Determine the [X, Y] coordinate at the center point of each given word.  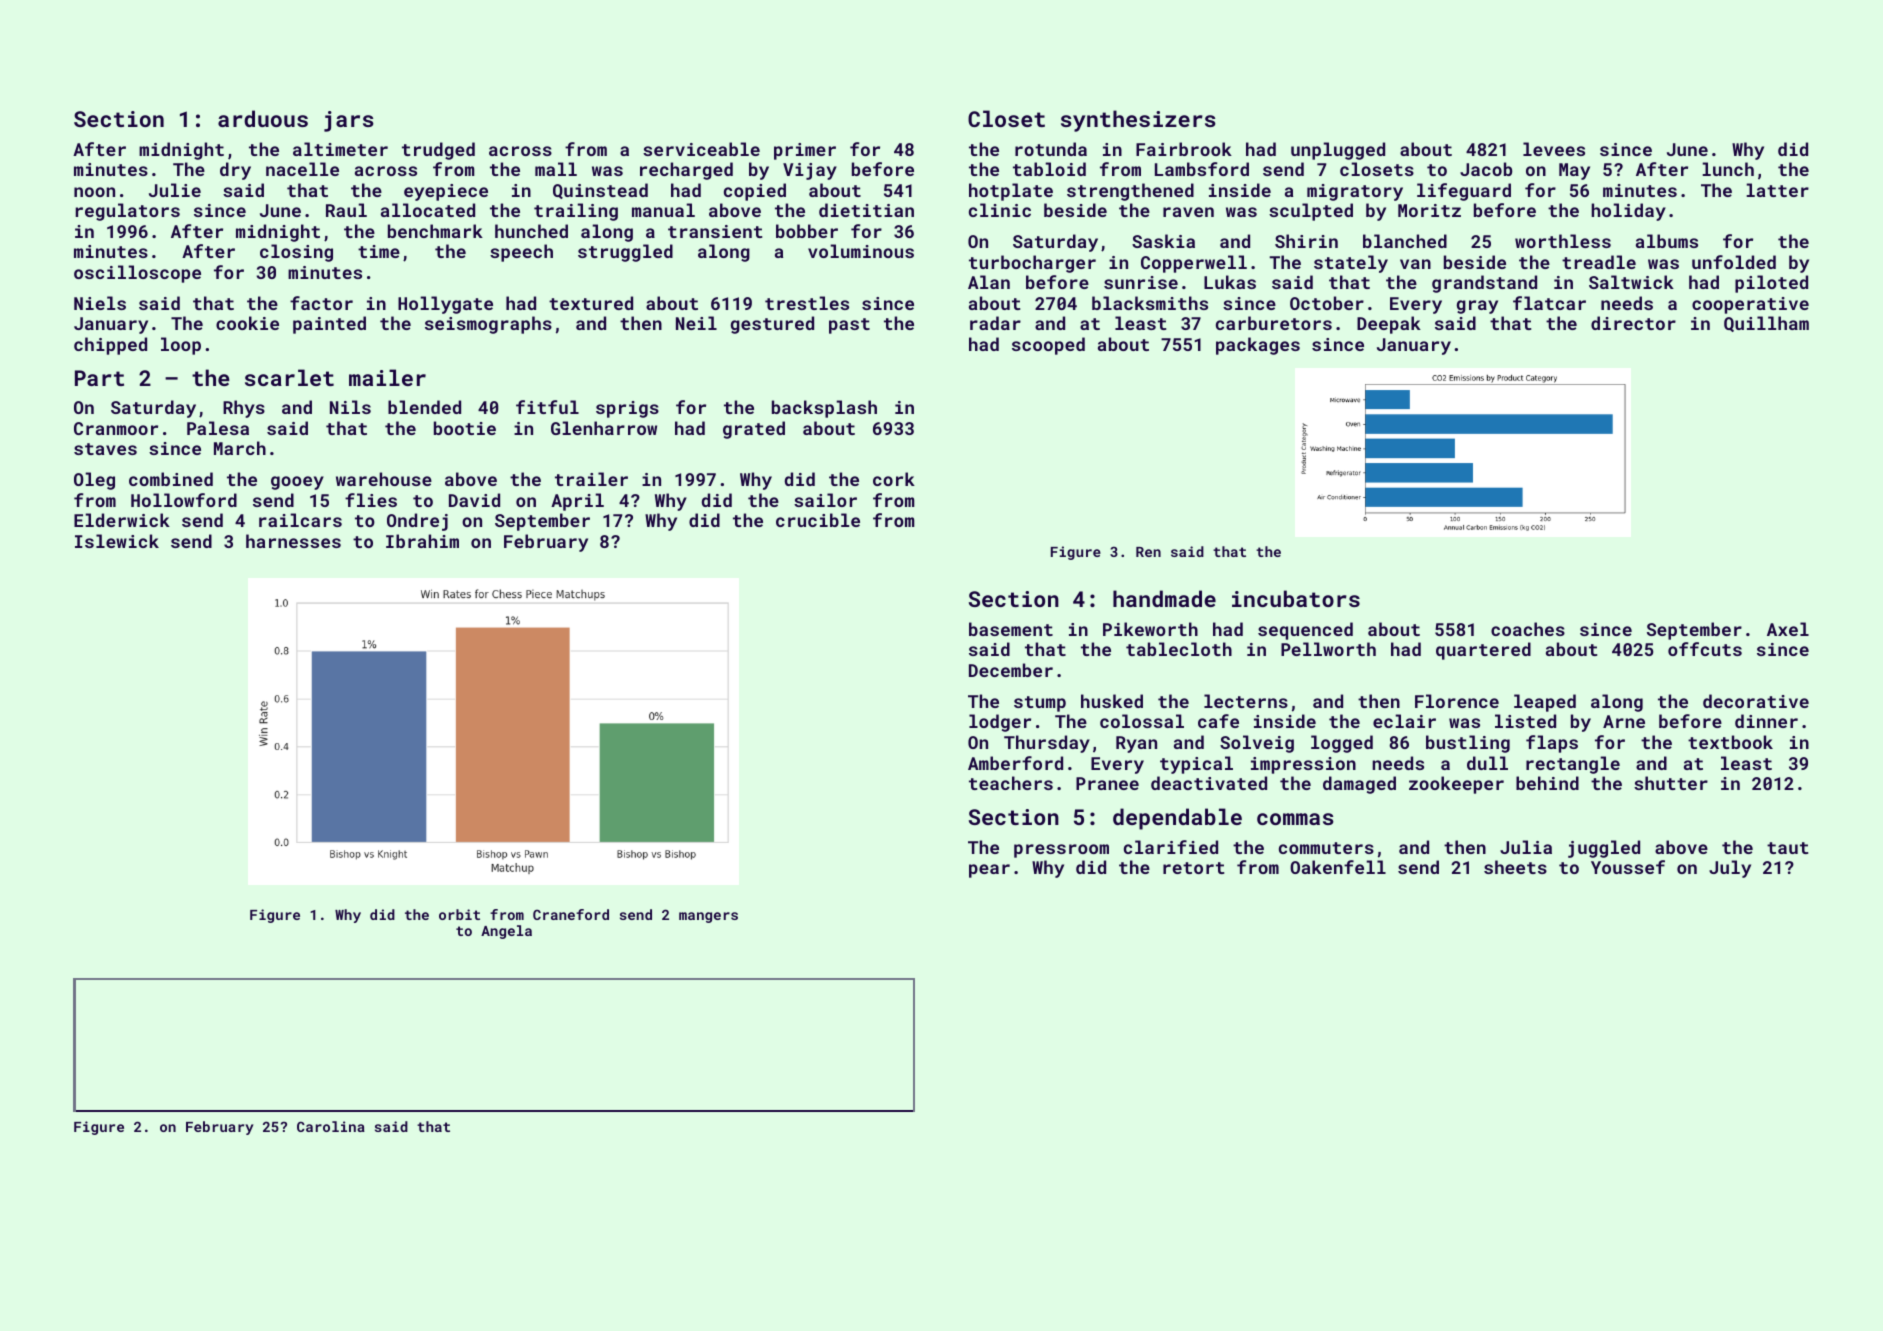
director [1633, 323]
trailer [591, 479]
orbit [459, 914]
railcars [300, 520]
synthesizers [1138, 121]
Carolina [331, 1126]
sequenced [1305, 631]
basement [1011, 629]
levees [1554, 149]
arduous [263, 118]
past [849, 326]
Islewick [117, 541]
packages [1258, 346]
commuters [1326, 848]
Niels [100, 303]
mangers [708, 917]
